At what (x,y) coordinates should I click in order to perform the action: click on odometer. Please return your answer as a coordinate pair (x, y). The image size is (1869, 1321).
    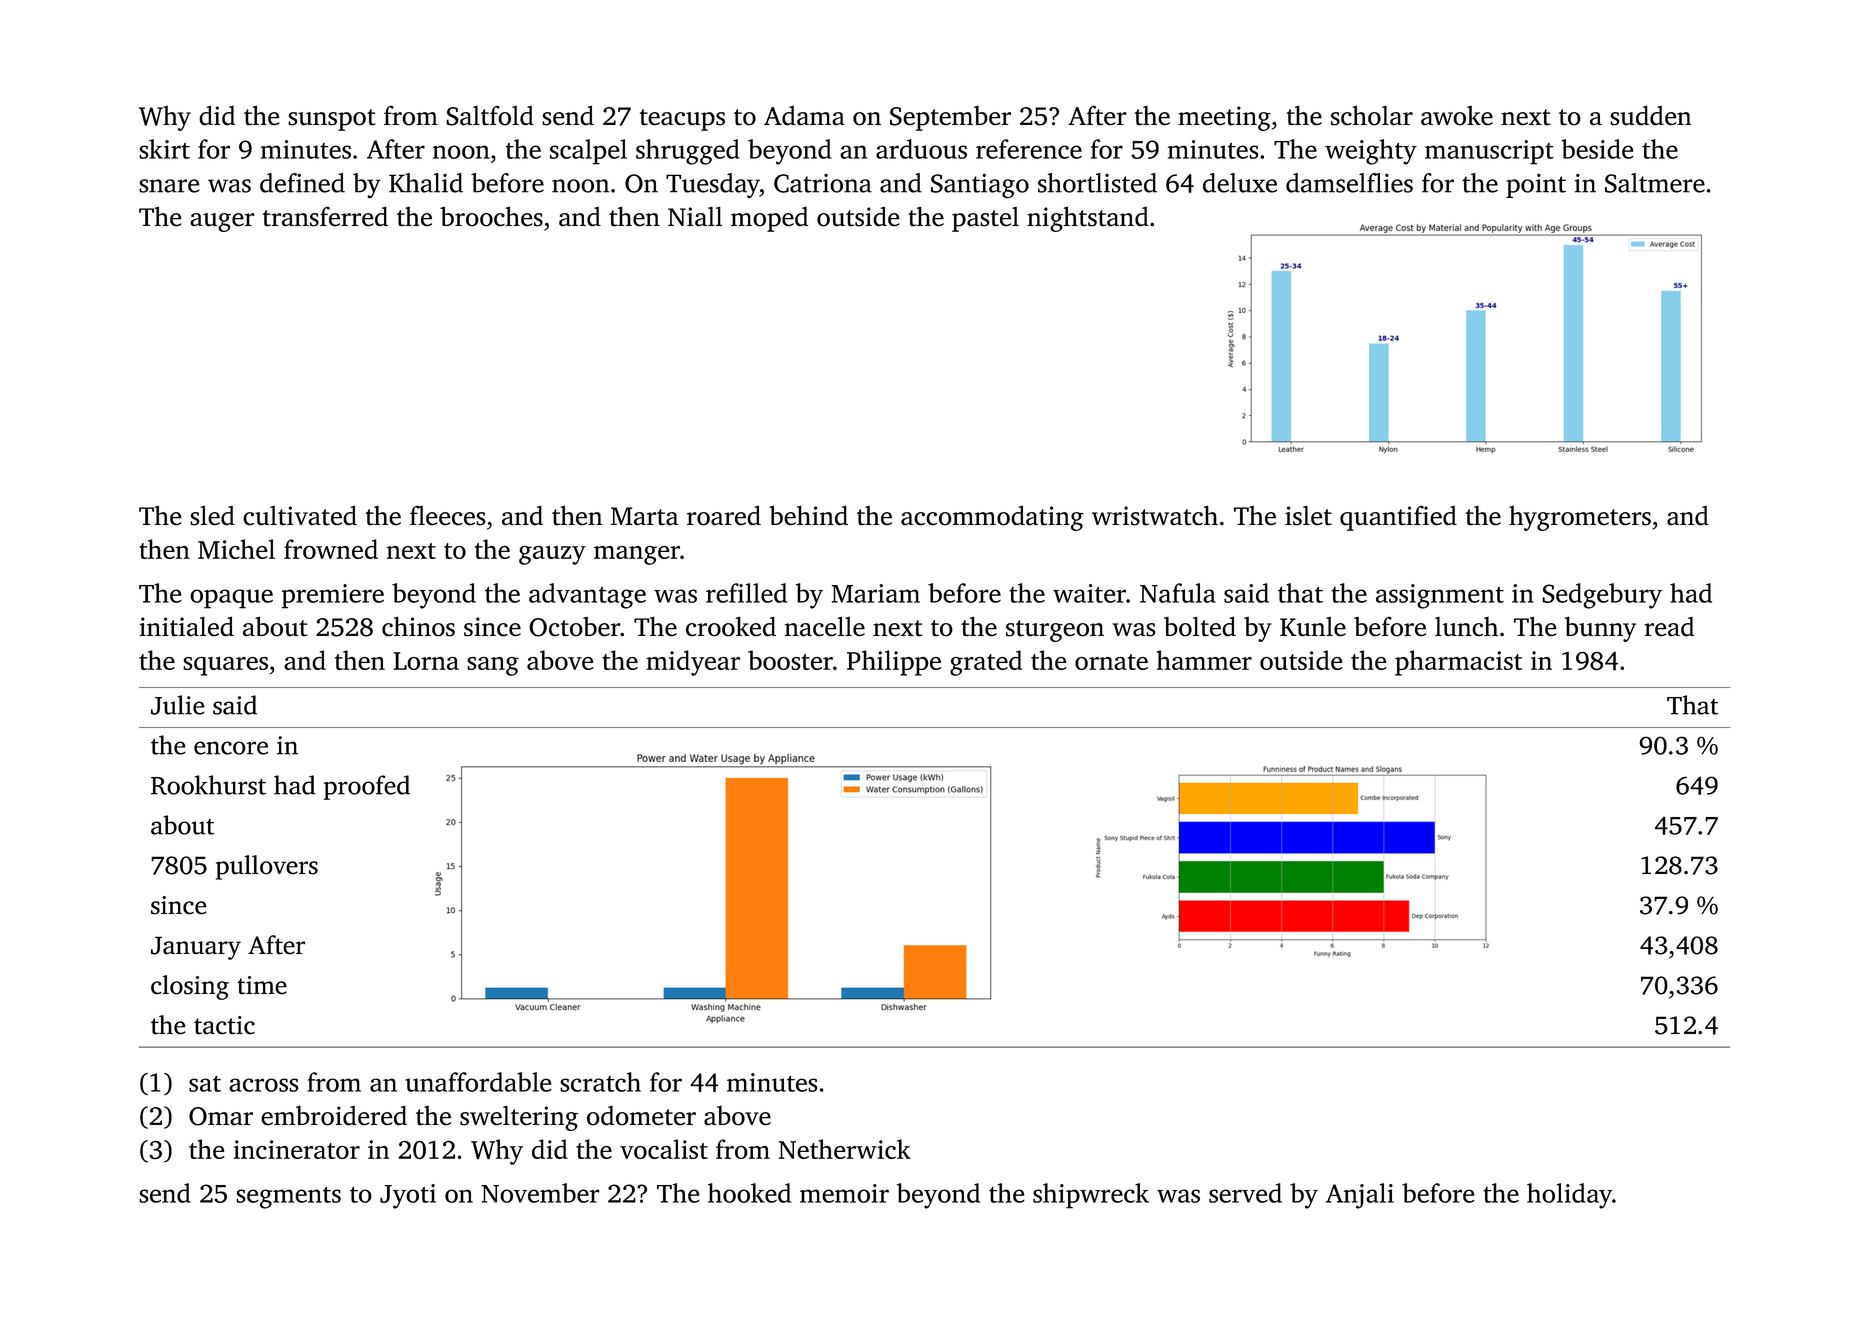
    Looking at the image, I should click on (641, 1116).
